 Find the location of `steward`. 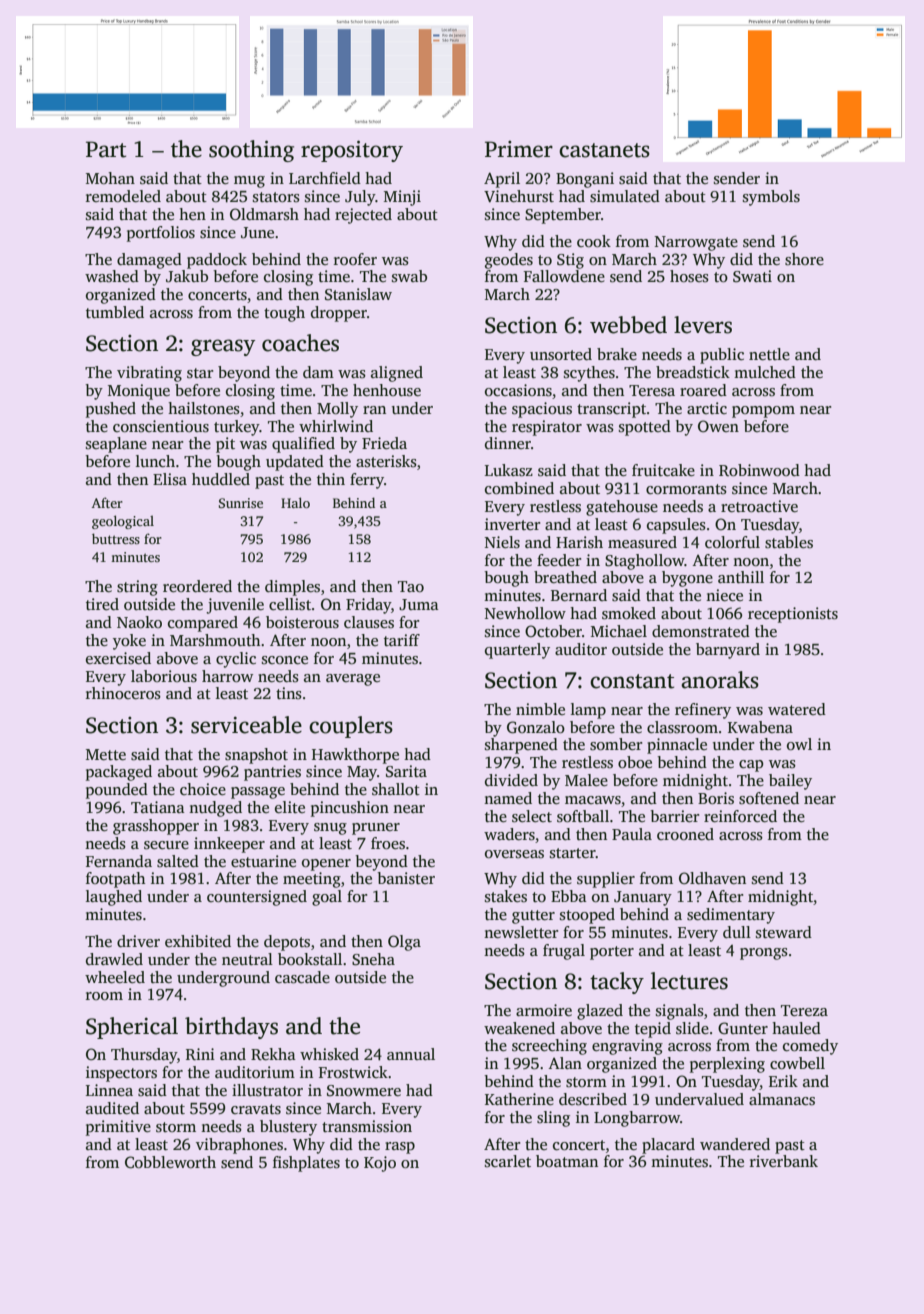

steward is located at coordinates (784, 932).
